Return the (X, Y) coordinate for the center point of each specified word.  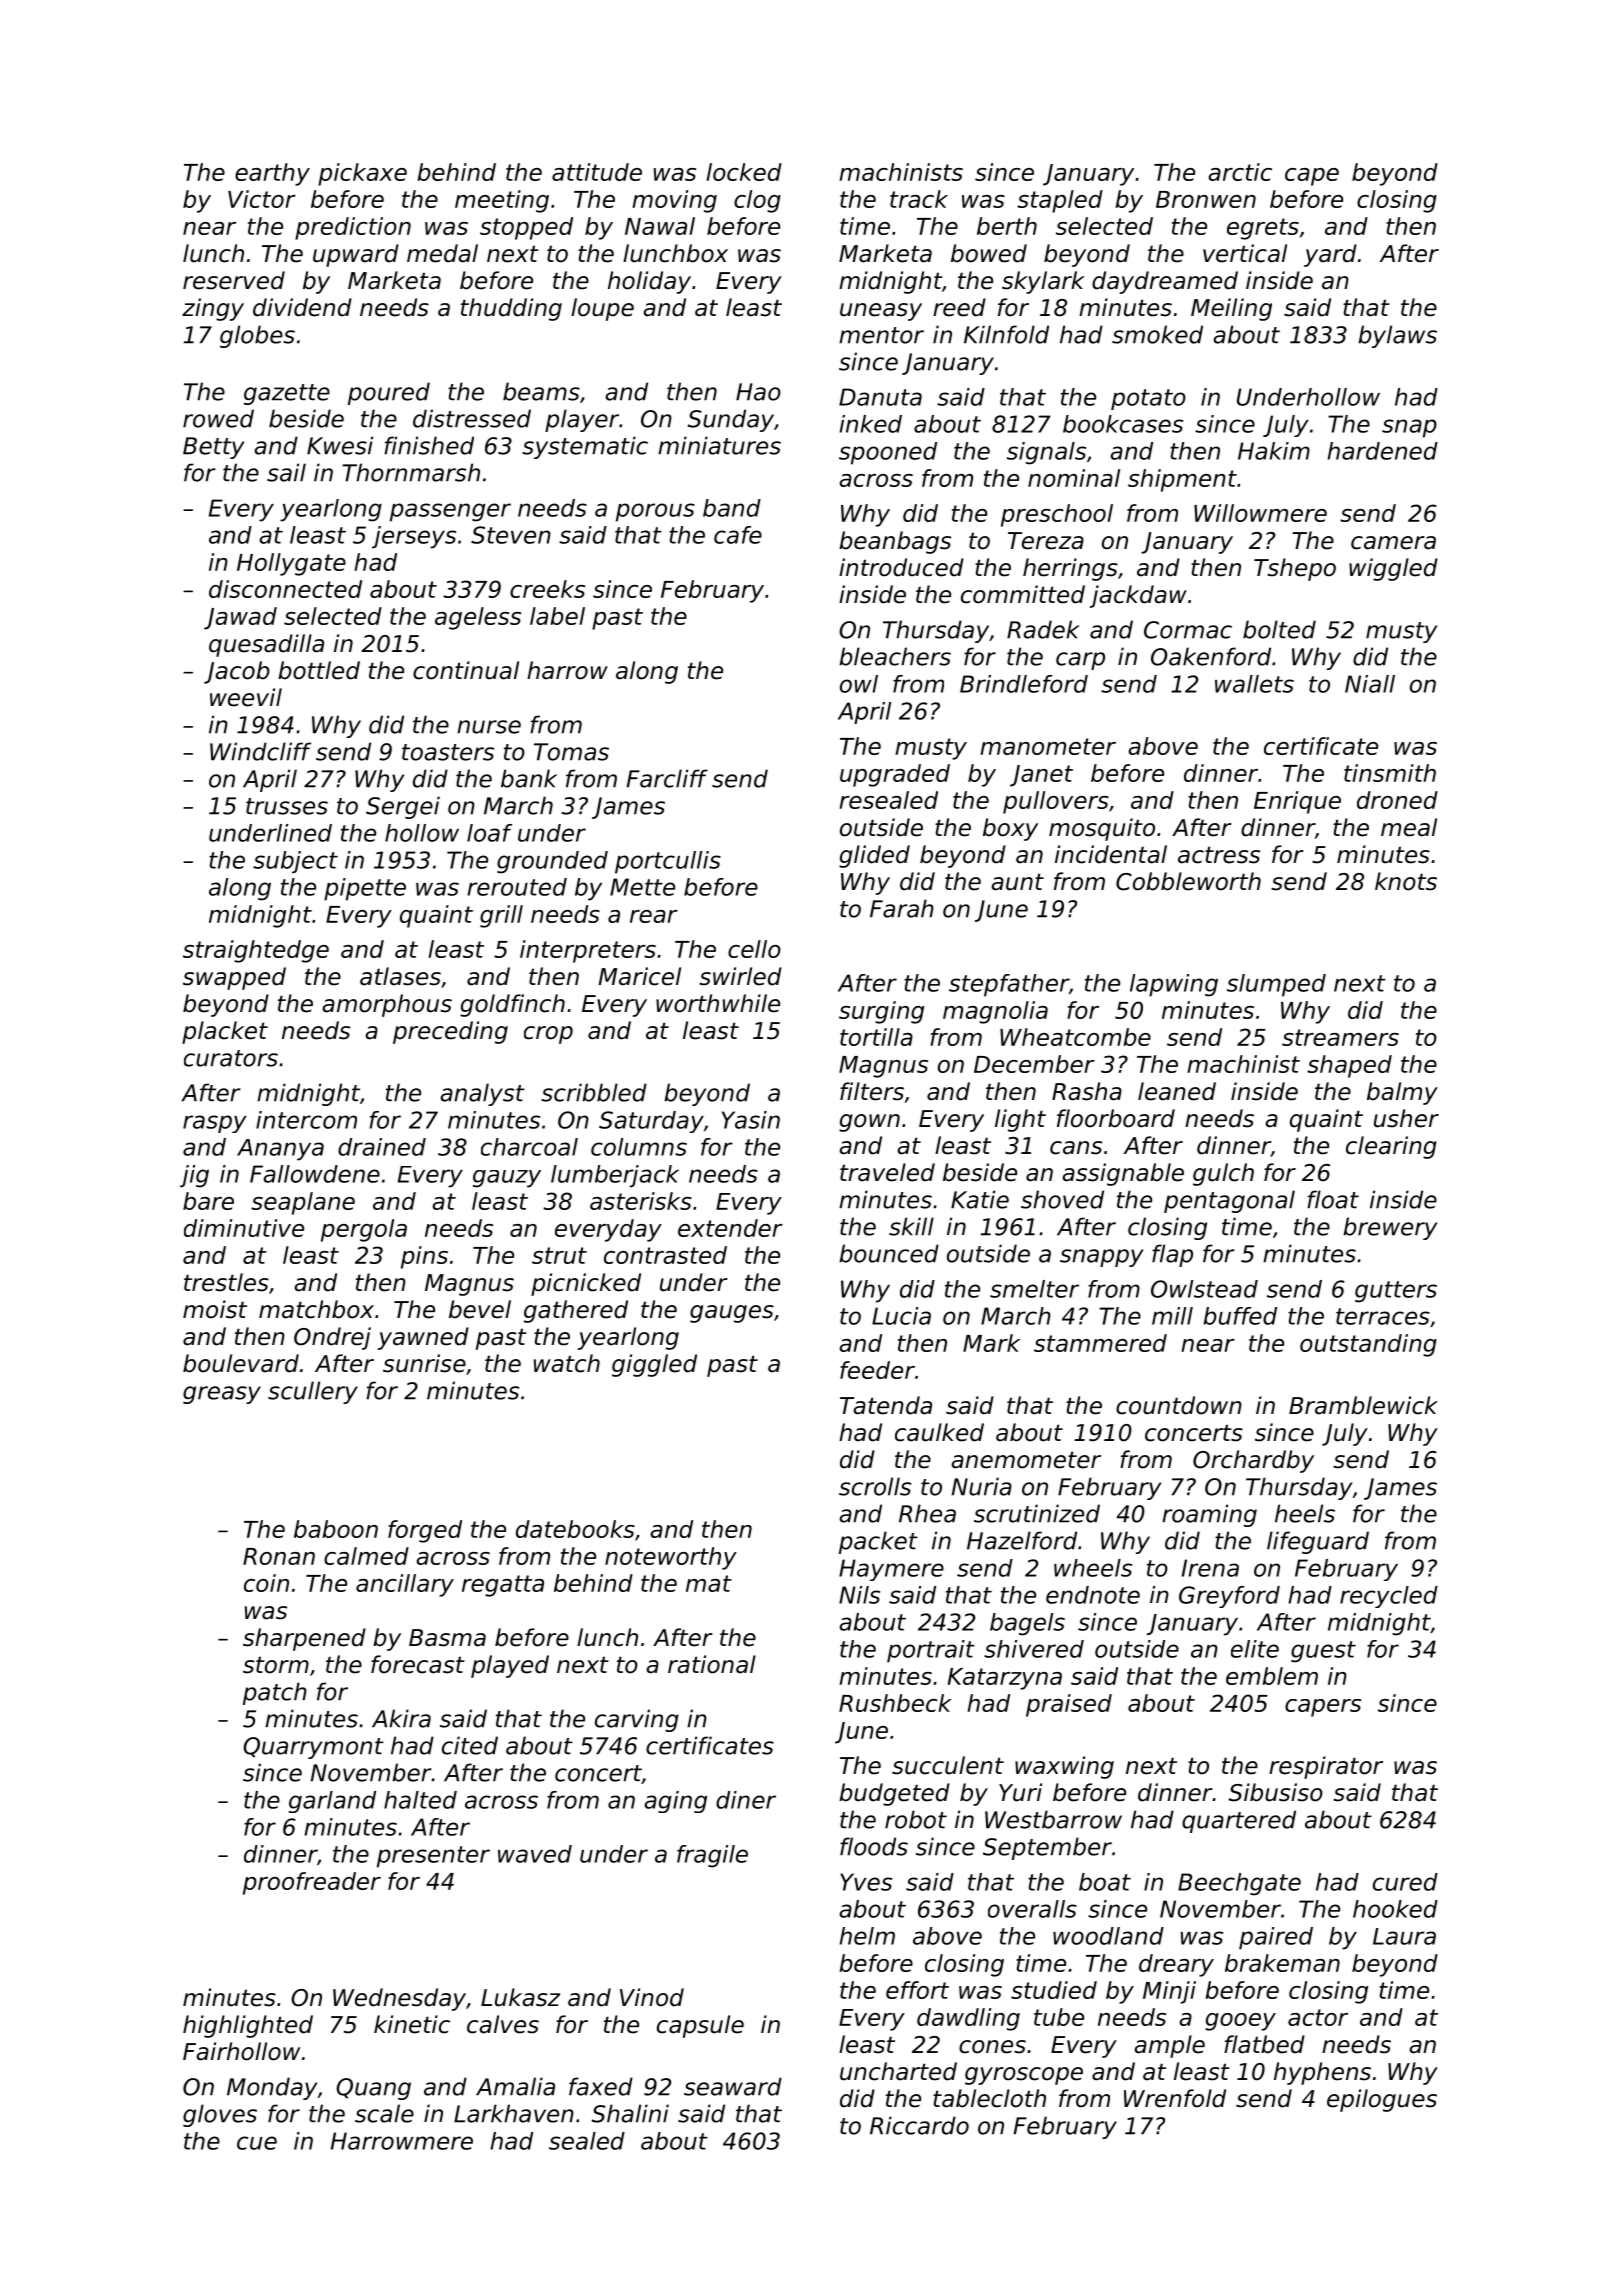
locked (744, 172)
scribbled (594, 1092)
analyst (482, 1094)
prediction (353, 228)
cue (257, 2143)
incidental (1111, 854)
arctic (1240, 172)
